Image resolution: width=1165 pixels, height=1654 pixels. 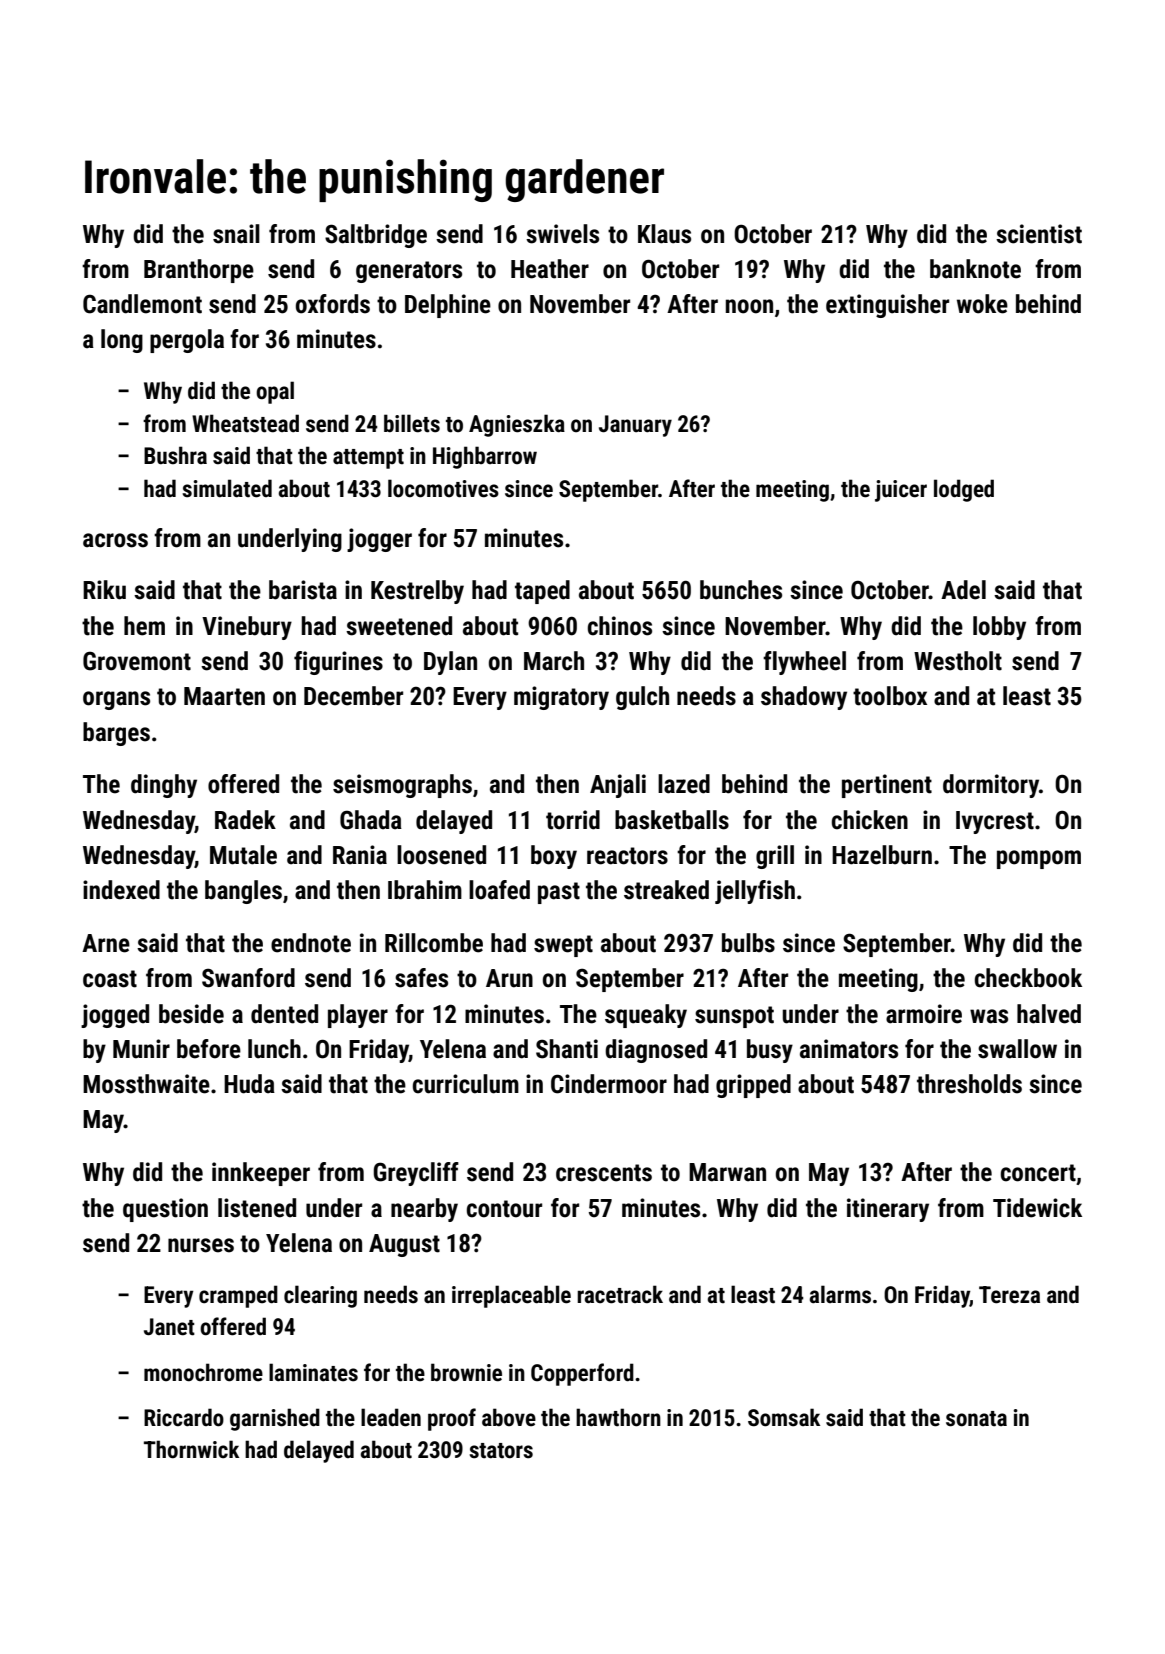 What do you see at coordinates (501, 1451) in the screenshot?
I see `stators` at bounding box center [501, 1451].
